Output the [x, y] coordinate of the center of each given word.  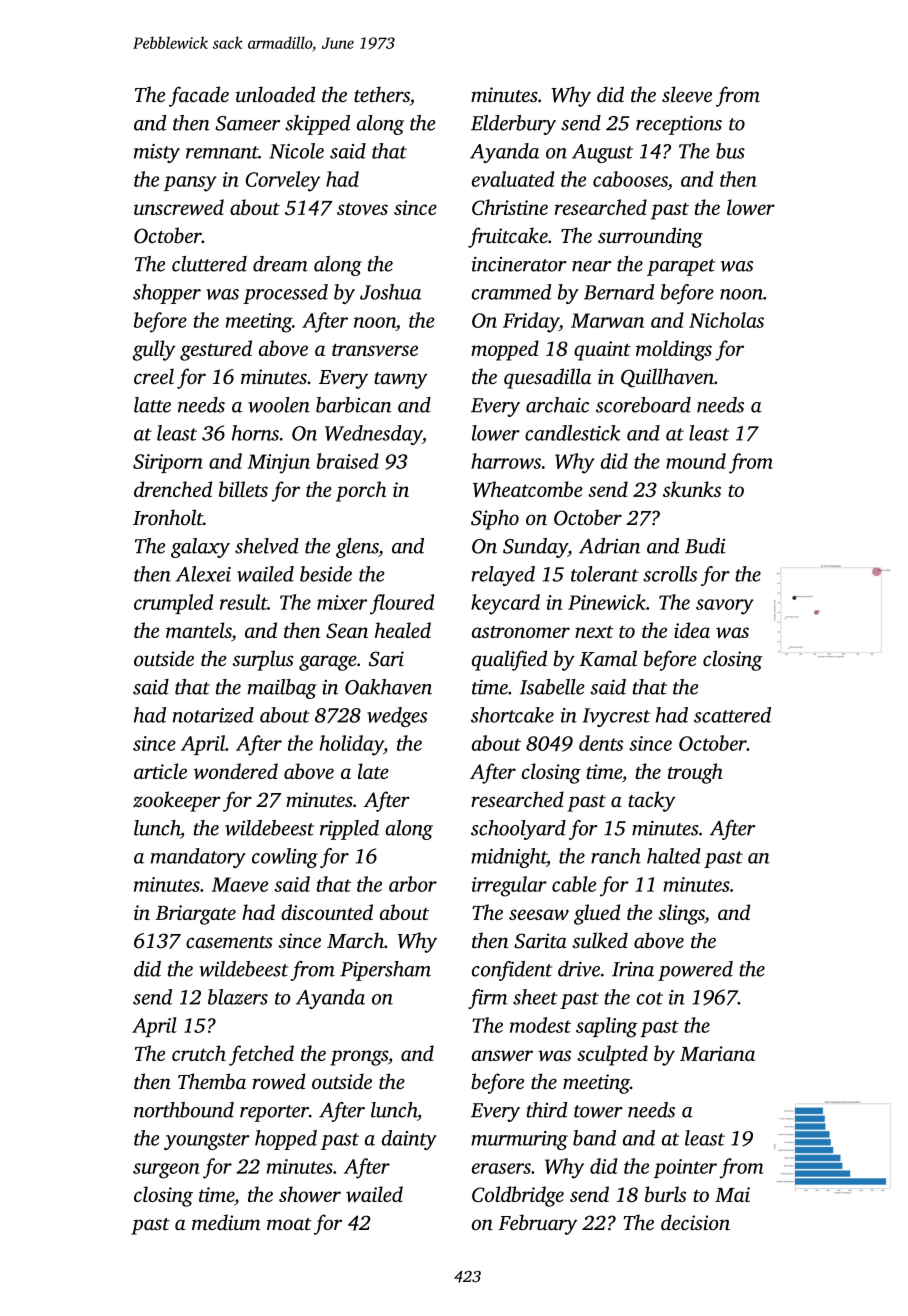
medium [226, 1222]
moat [289, 1224]
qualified [509, 660]
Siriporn [168, 463]
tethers [382, 94]
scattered [732, 715]
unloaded [275, 94]
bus [730, 151]
